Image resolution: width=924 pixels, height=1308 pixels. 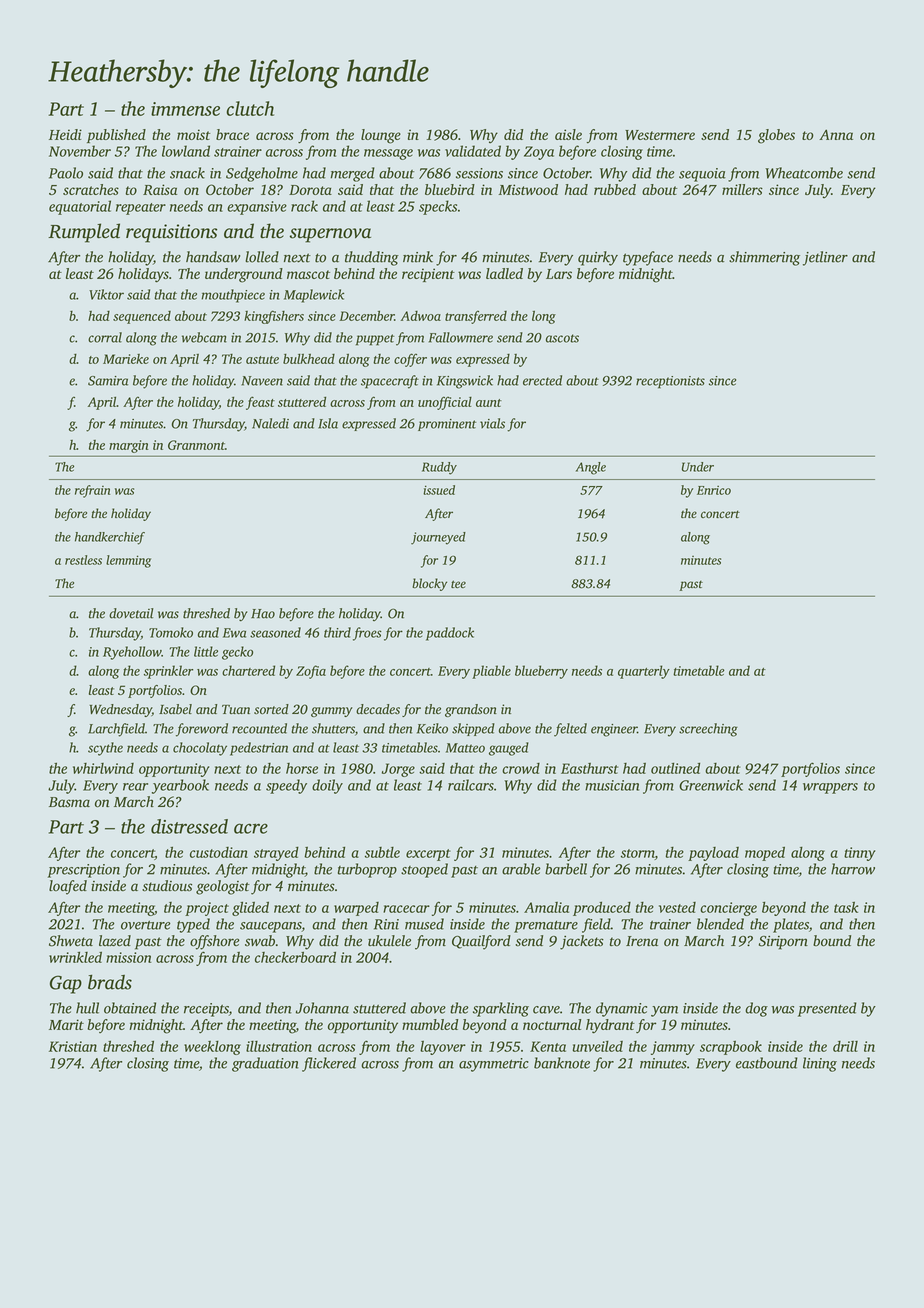 What do you see at coordinates (670, 382) in the screenshot?
I see `receptionists` at bounding box center [670, 382].
